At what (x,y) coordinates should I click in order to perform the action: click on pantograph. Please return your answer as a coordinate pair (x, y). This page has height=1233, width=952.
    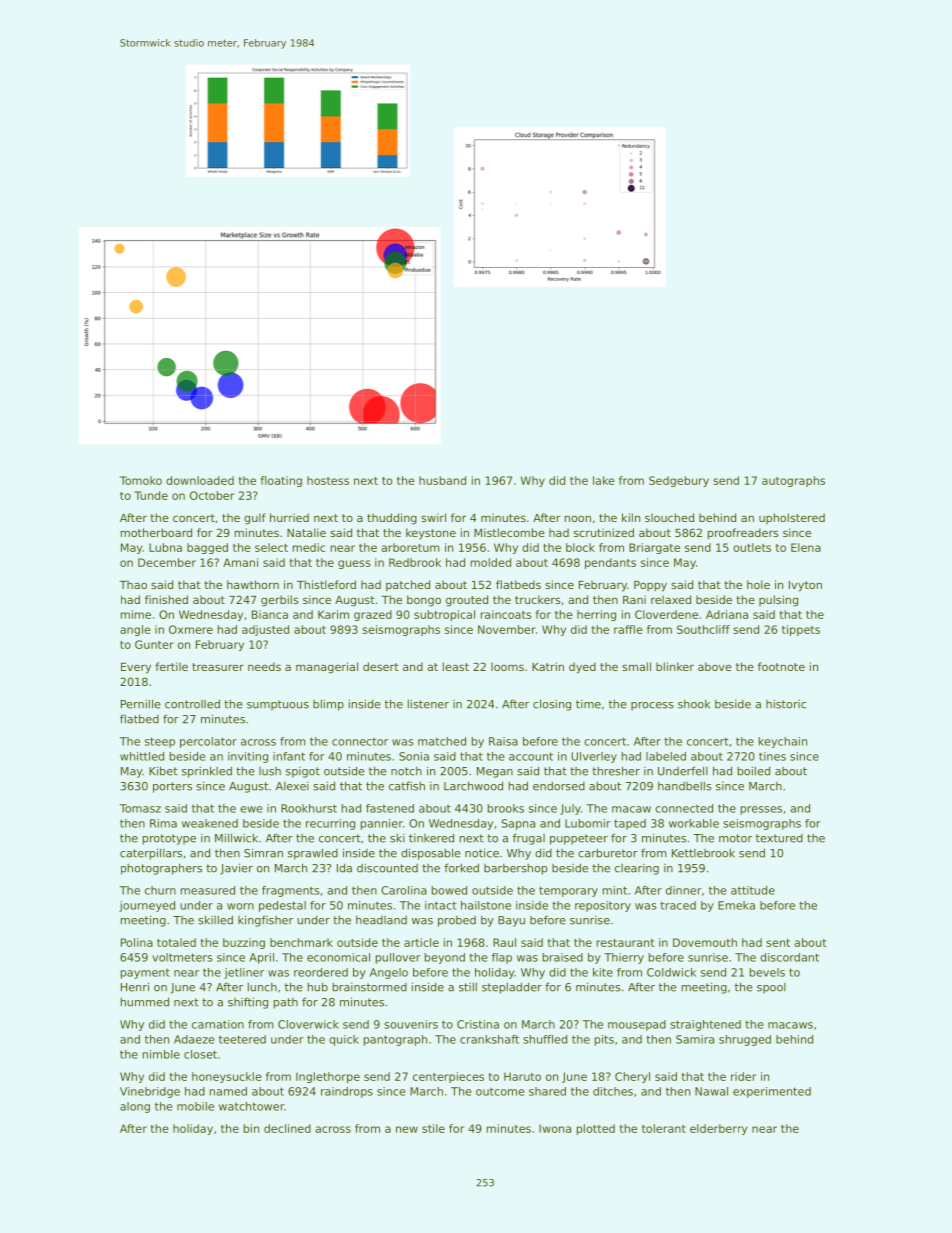
    Looking at the image, I should click on (395, 1040).
